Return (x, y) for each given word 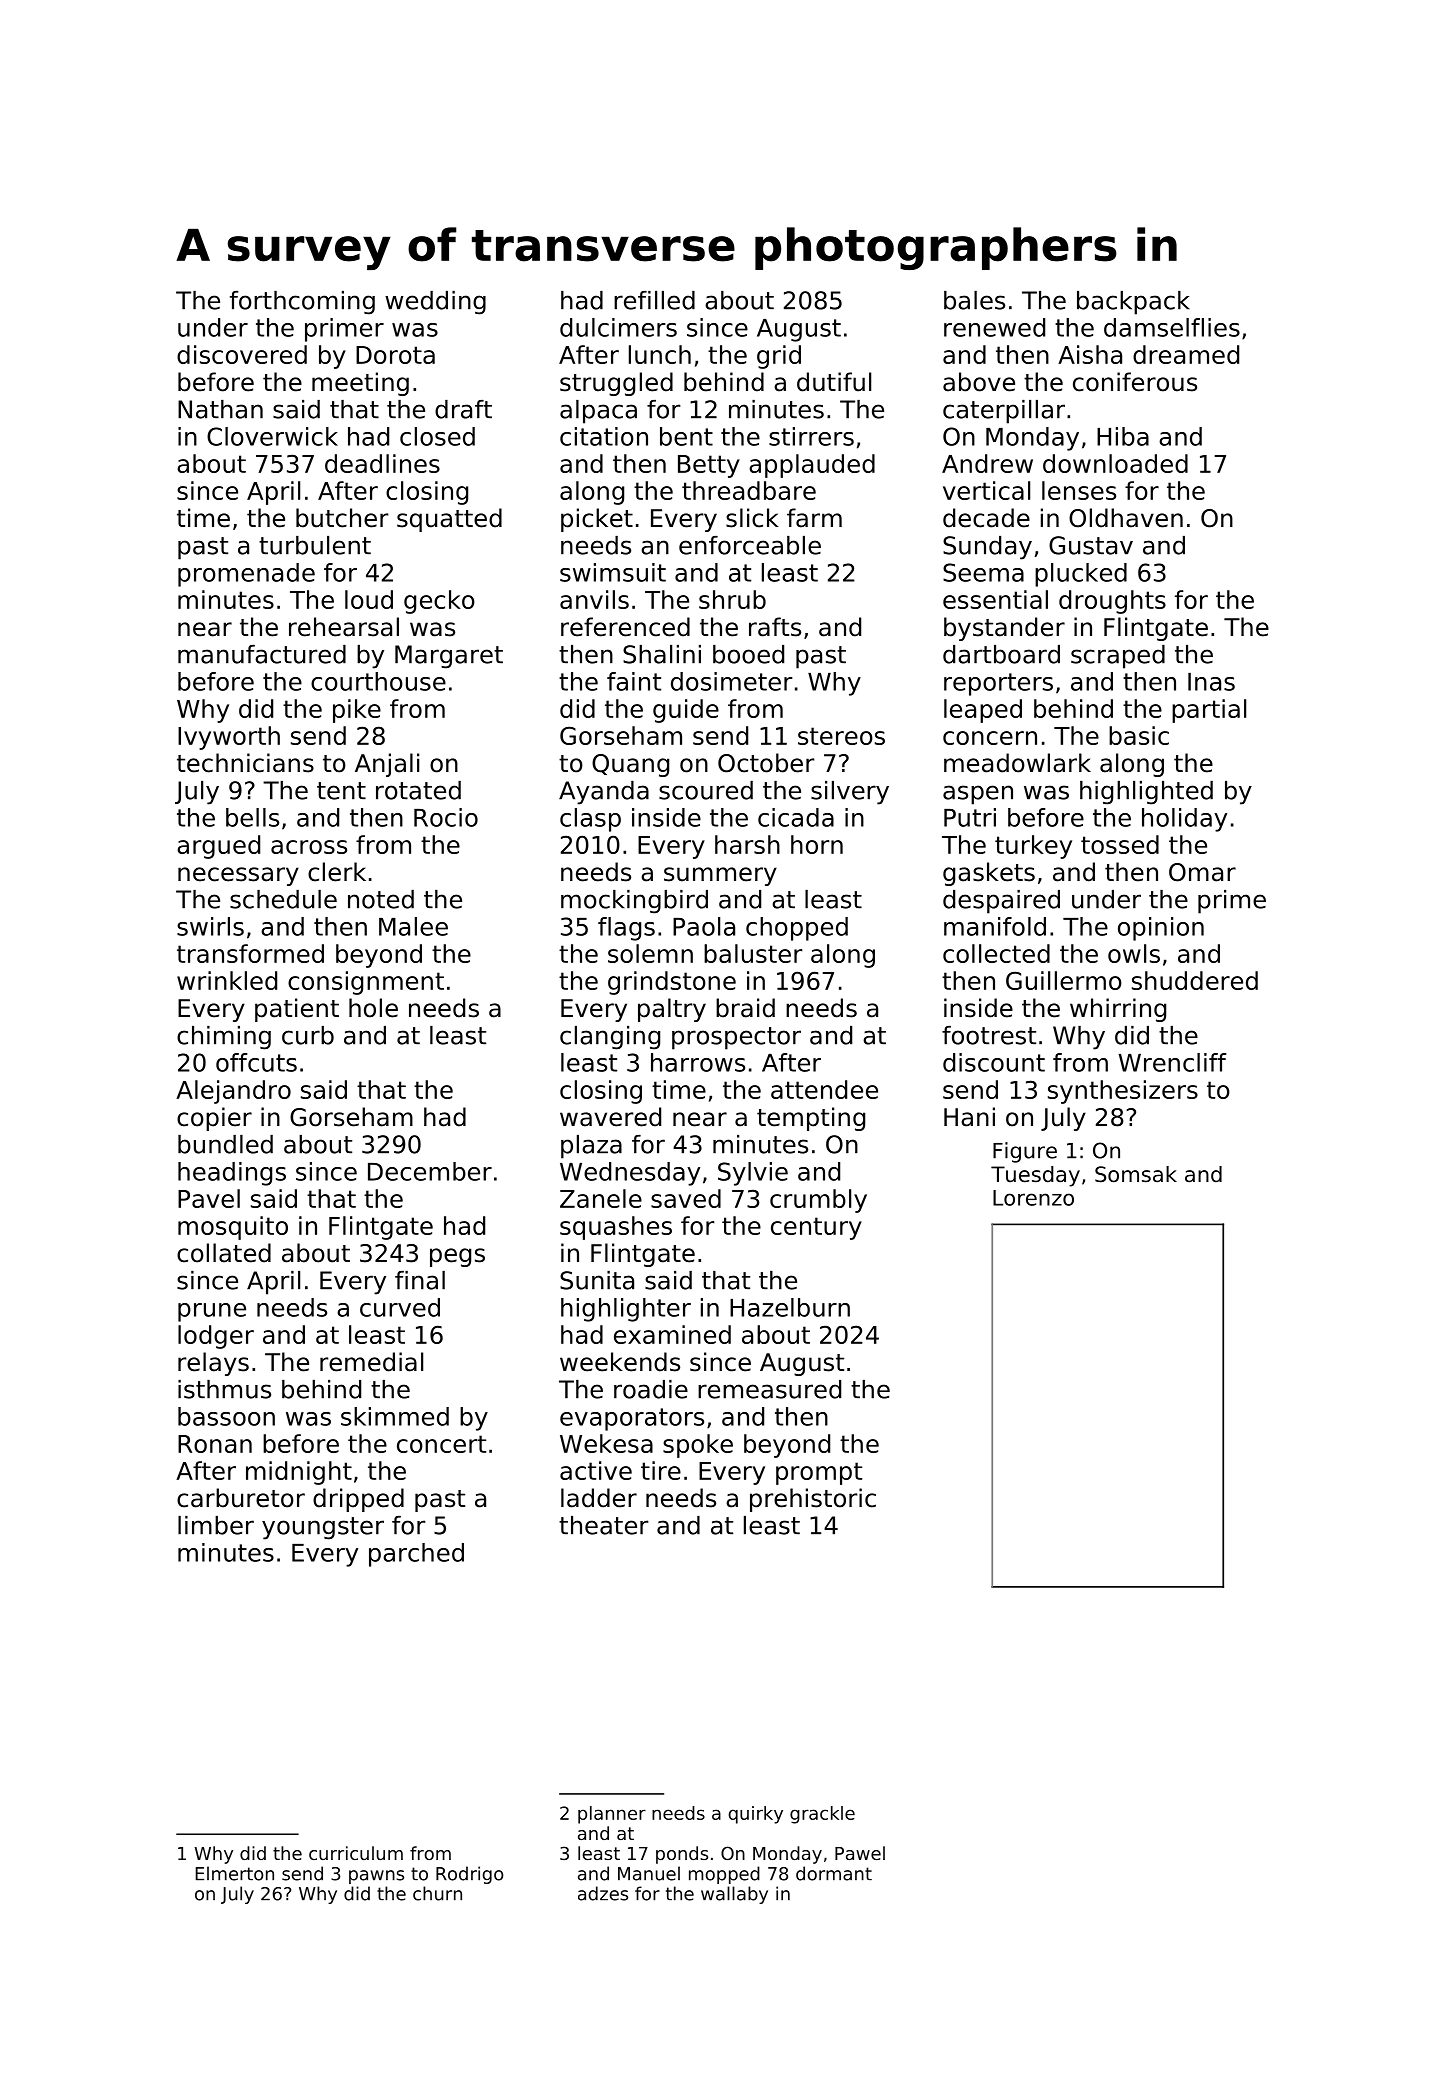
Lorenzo (1033, 1198)
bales (974, 300)
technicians (245, 763)
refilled (654, 300)
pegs (457, 1257)
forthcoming (302, 303)
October (766, 763)
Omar (1202, 872)
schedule (283, 899)
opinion (1161, 929)
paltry (672, 1010)
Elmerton (235, 1873)
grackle (822, 1815)
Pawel (860, 1853)
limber (216, 1525)
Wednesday (630, 1174)
